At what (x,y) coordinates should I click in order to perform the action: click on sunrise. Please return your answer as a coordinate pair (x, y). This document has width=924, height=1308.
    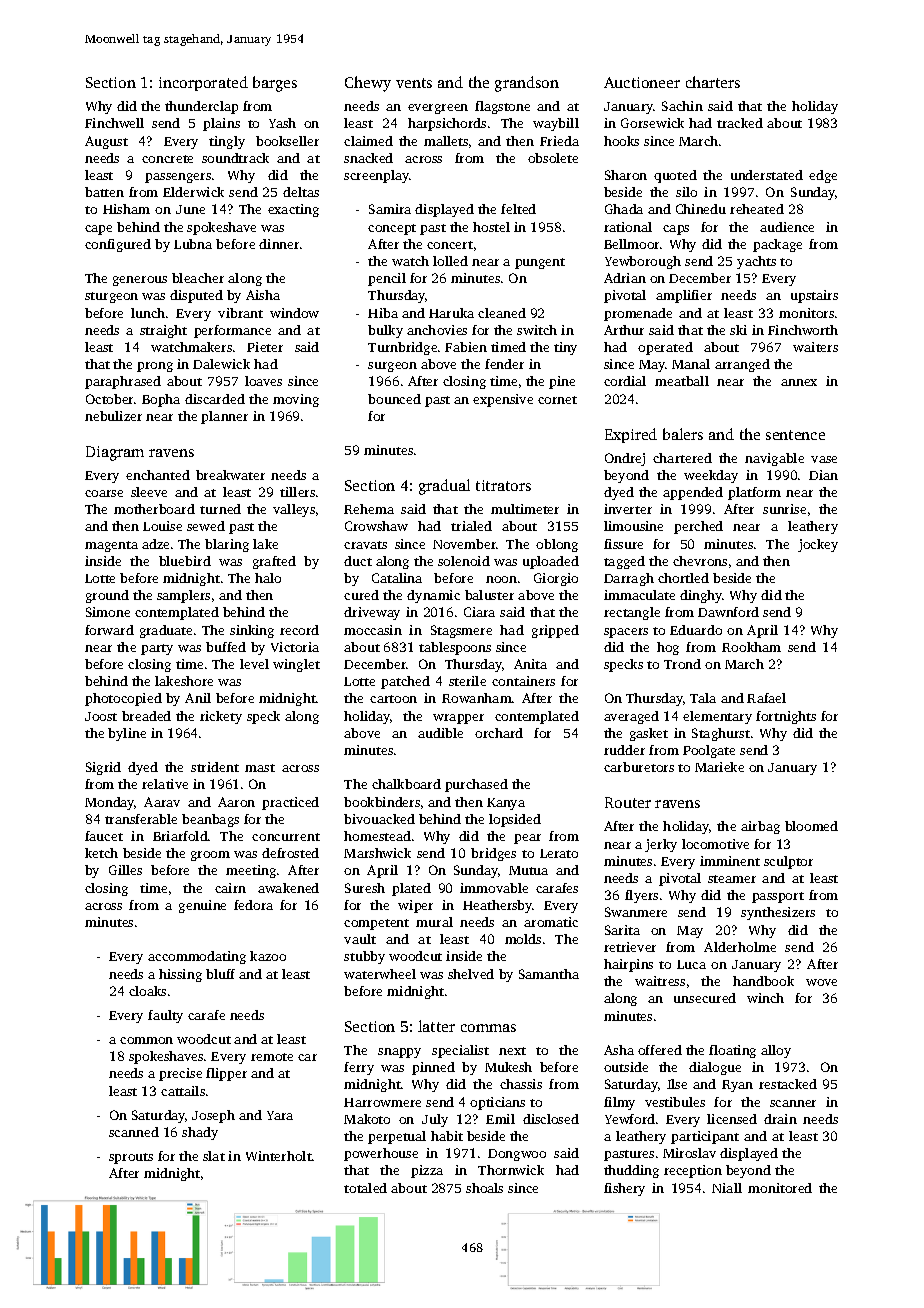
    Looking at the image, I should click on (784, 509).
